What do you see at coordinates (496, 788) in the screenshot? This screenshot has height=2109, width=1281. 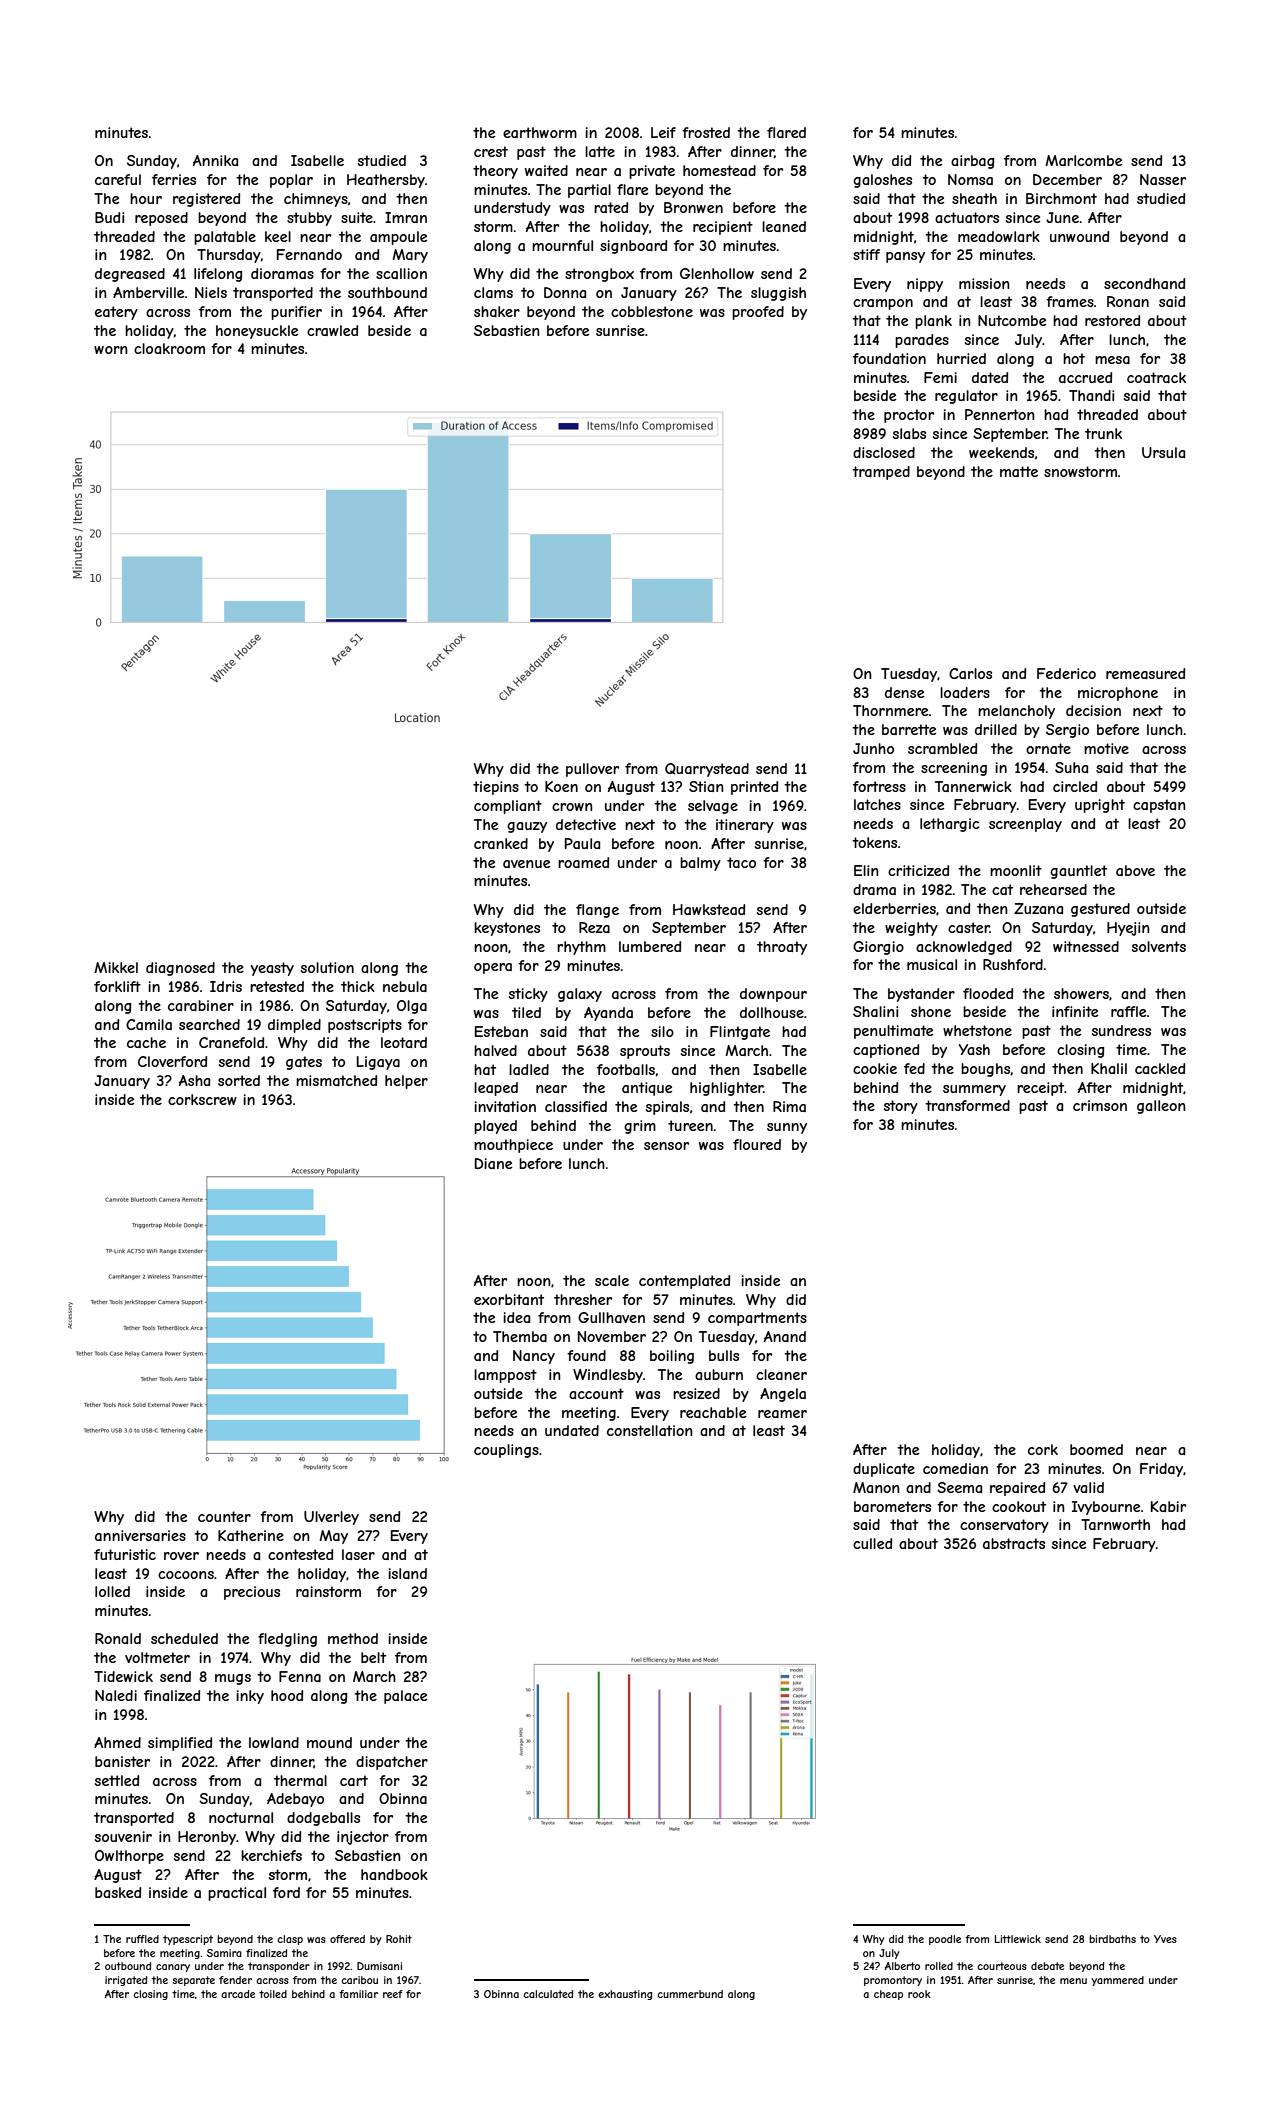 I see `tiepins` at bounding box center [496, 788].
